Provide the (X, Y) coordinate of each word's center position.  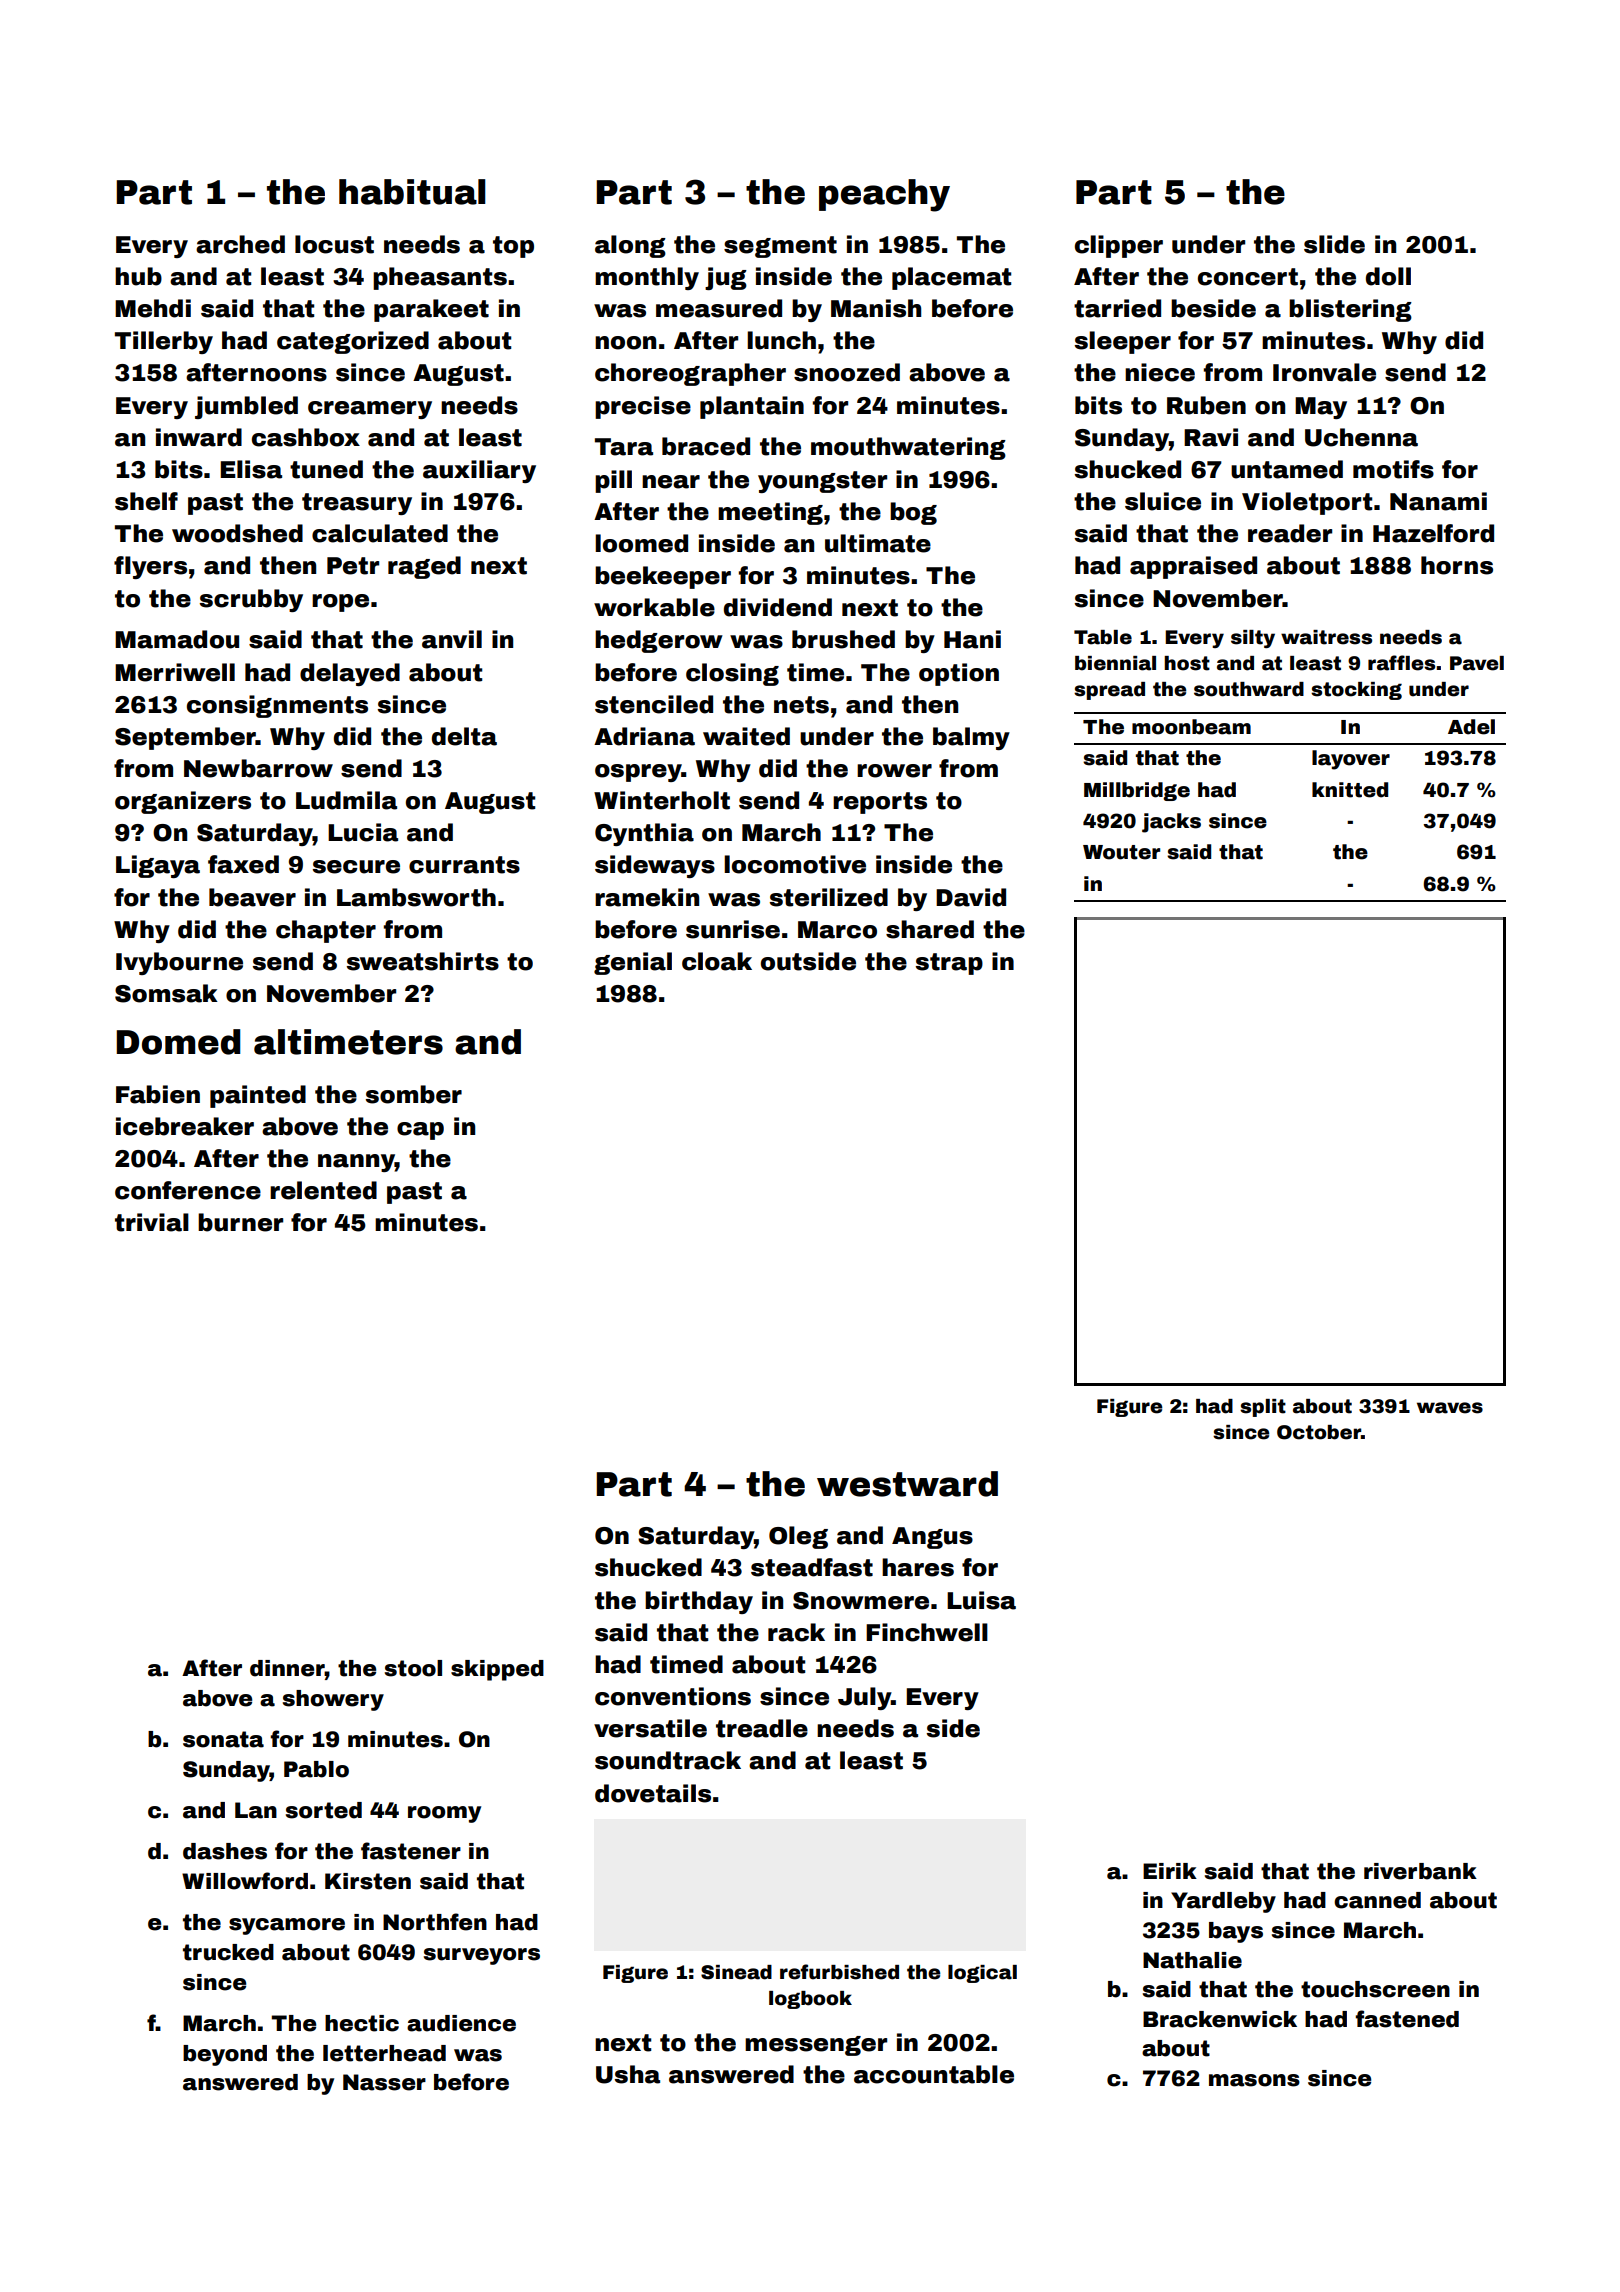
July (864, 1698)
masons (1254, 2080)
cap (420, 1131)
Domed (178, 1042)
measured (719, 308)
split (1263, 1408)
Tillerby (164, 342)
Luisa (981, 1600)
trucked (228, 1952)
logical (982, 1974)
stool (413, 1668)
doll (1388, 276)
